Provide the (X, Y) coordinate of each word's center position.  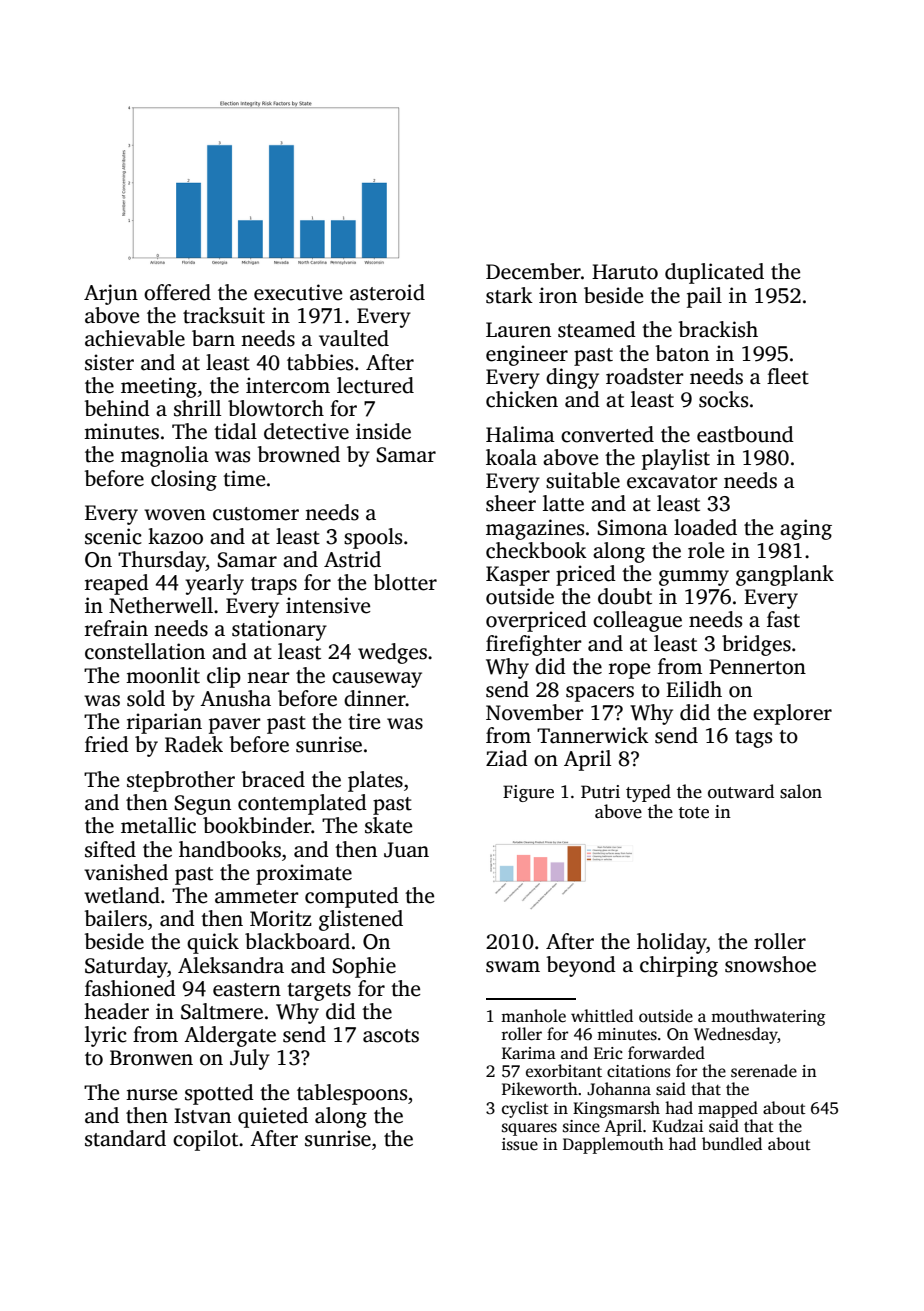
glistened (361, 920)
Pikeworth (540, 1089)
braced (273, 779)
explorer (792, 714)
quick (213, 943)
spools (373, 538)
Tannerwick (593, 735)
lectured (375, 385)
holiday (672, 943)
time (244, 478)
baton (682, 353)
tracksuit (224, 315)
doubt (625, 596)
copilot (205, 1140)
